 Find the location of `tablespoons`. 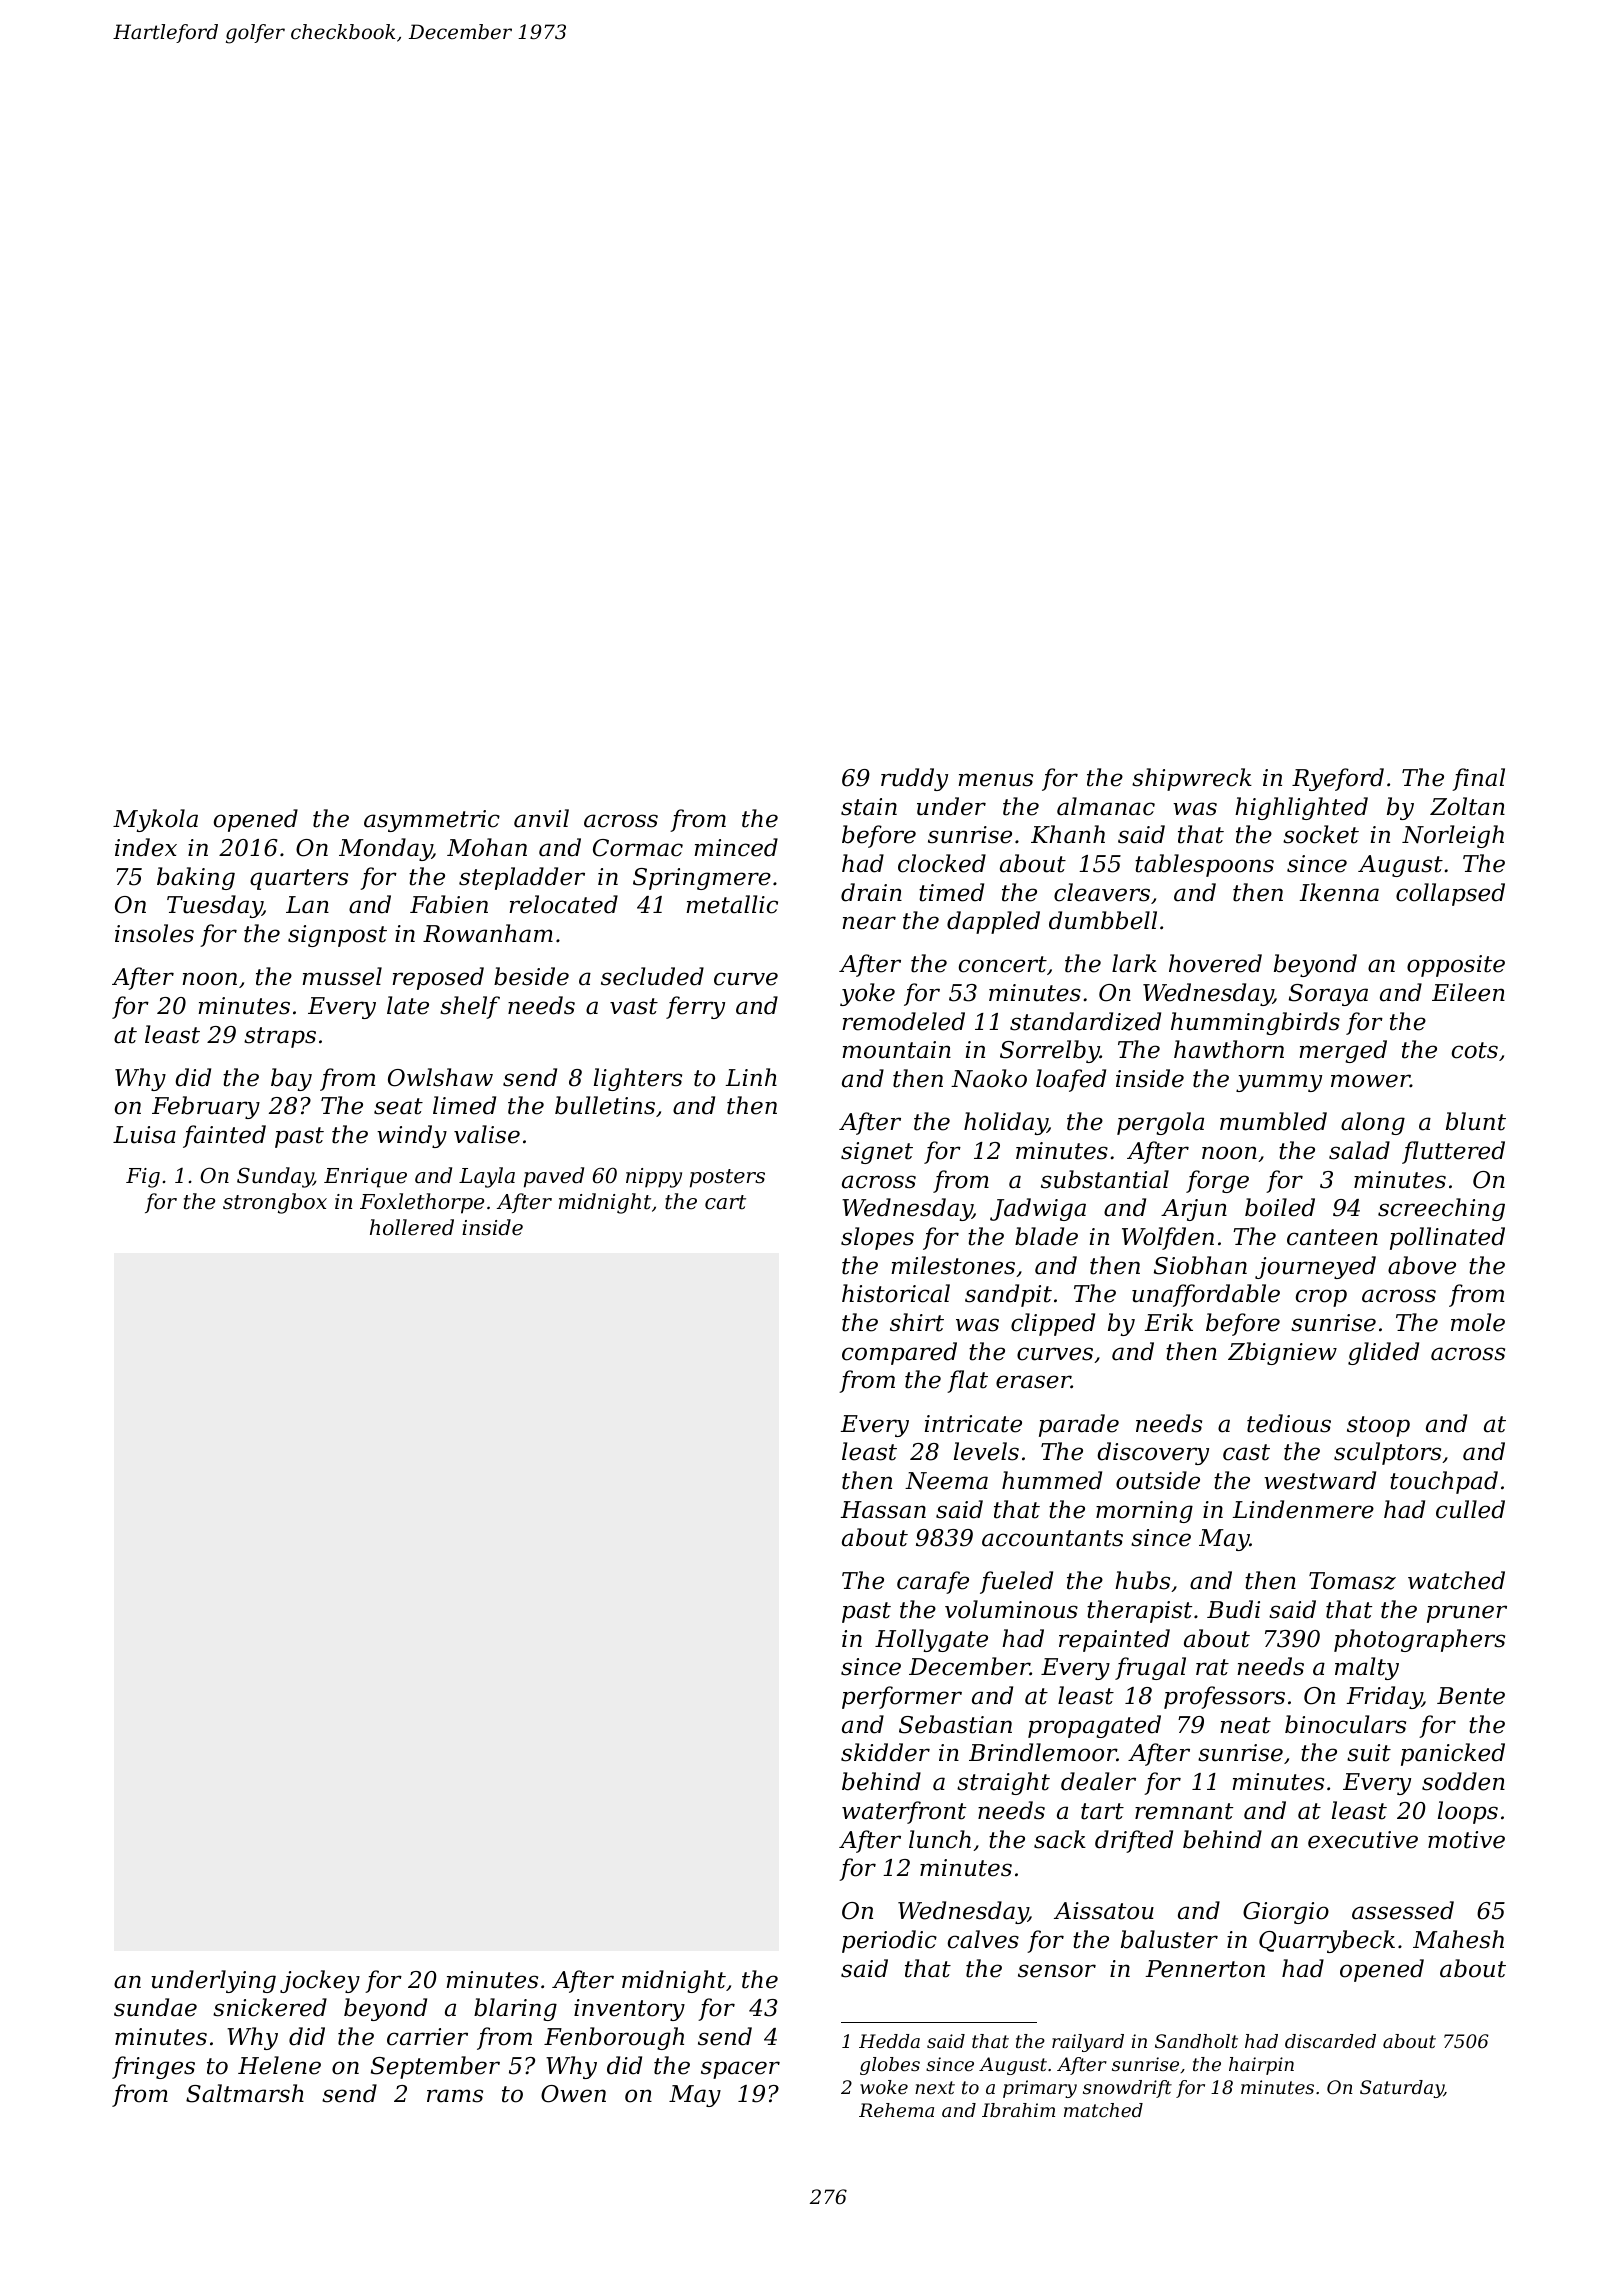

tablespoons is located at coordinates (1204, 865).
